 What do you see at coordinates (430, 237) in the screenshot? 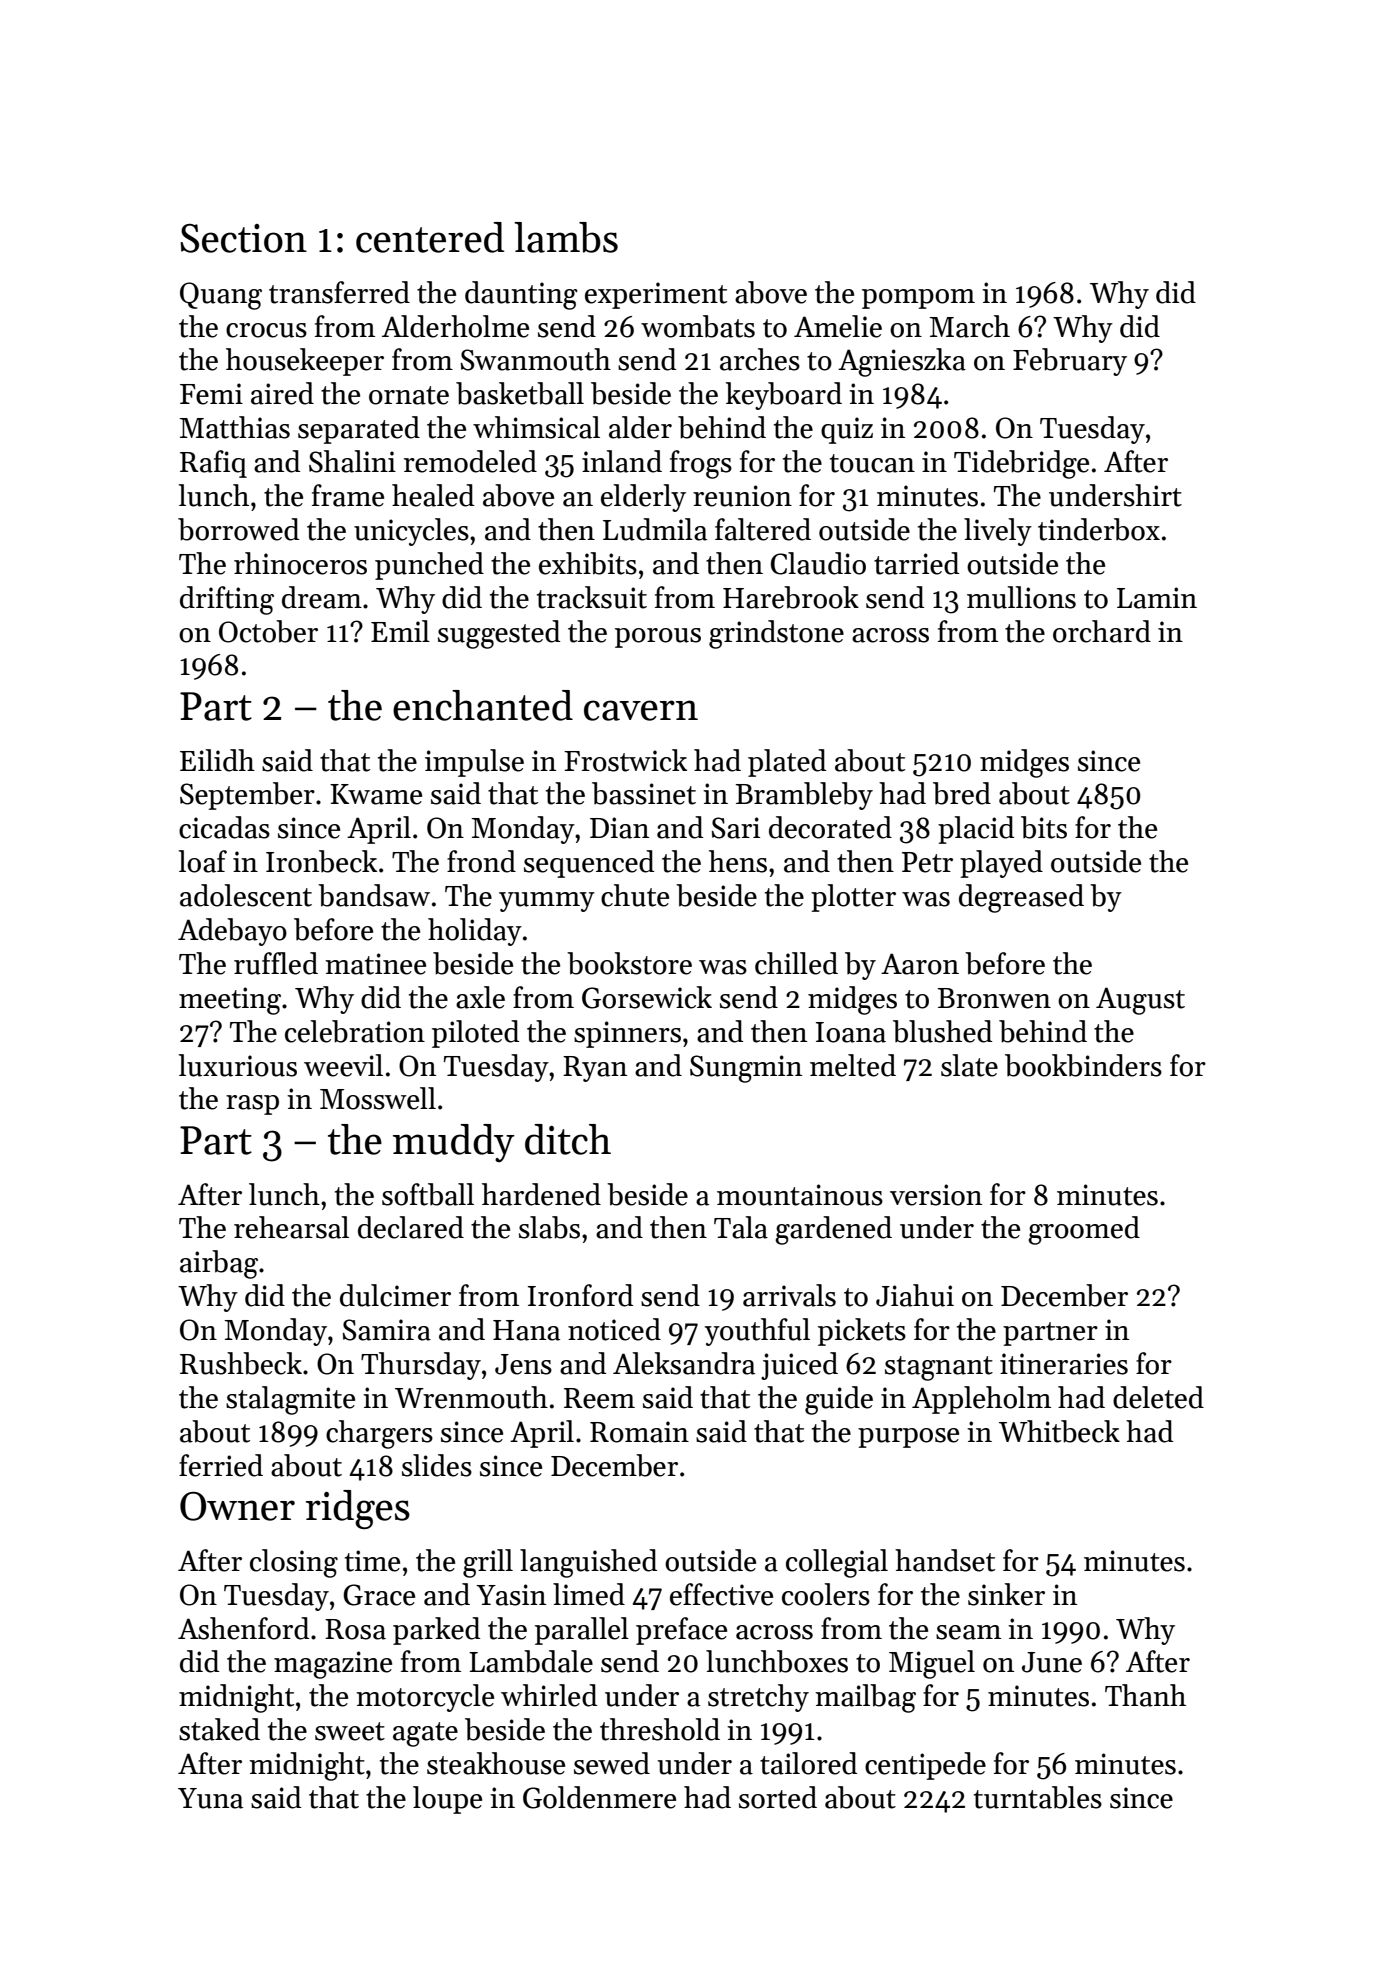
I see `centered` at bounding box center [430, 237].
